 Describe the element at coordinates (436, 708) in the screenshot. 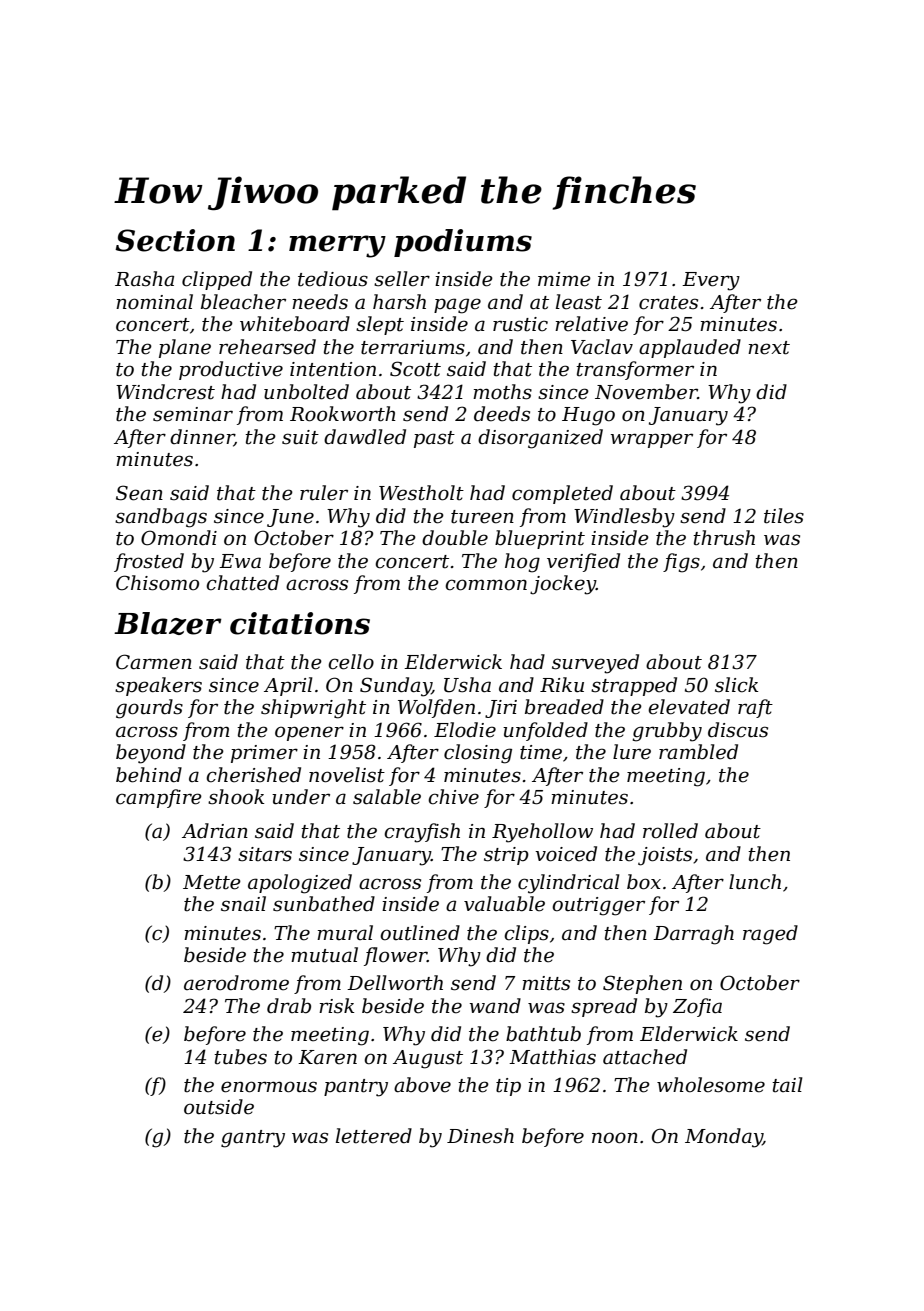

I see `Wolfden` at that location.
